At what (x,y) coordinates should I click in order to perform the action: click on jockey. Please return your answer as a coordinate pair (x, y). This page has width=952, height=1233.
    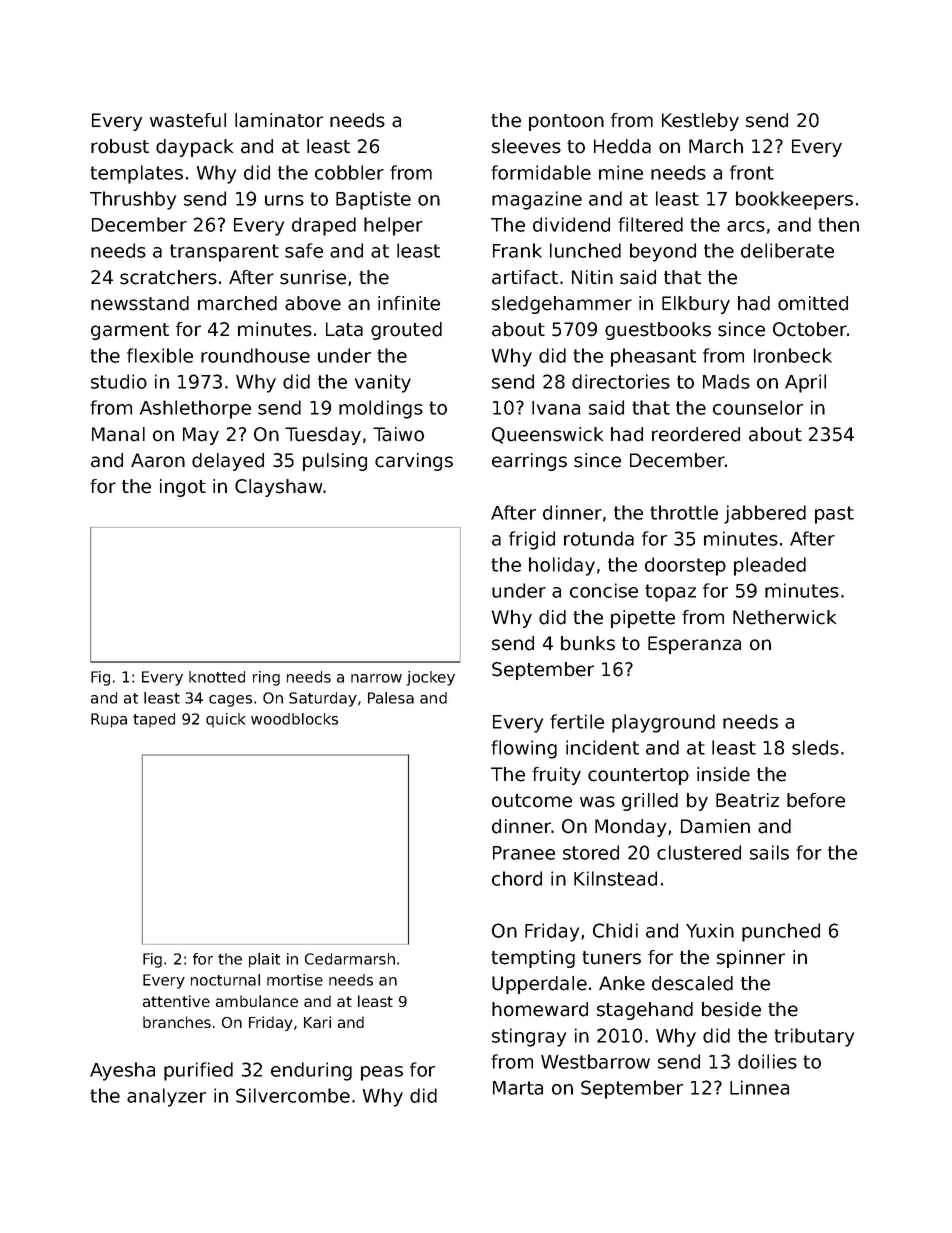
    Looking at the image, I should click on (430, 678).
